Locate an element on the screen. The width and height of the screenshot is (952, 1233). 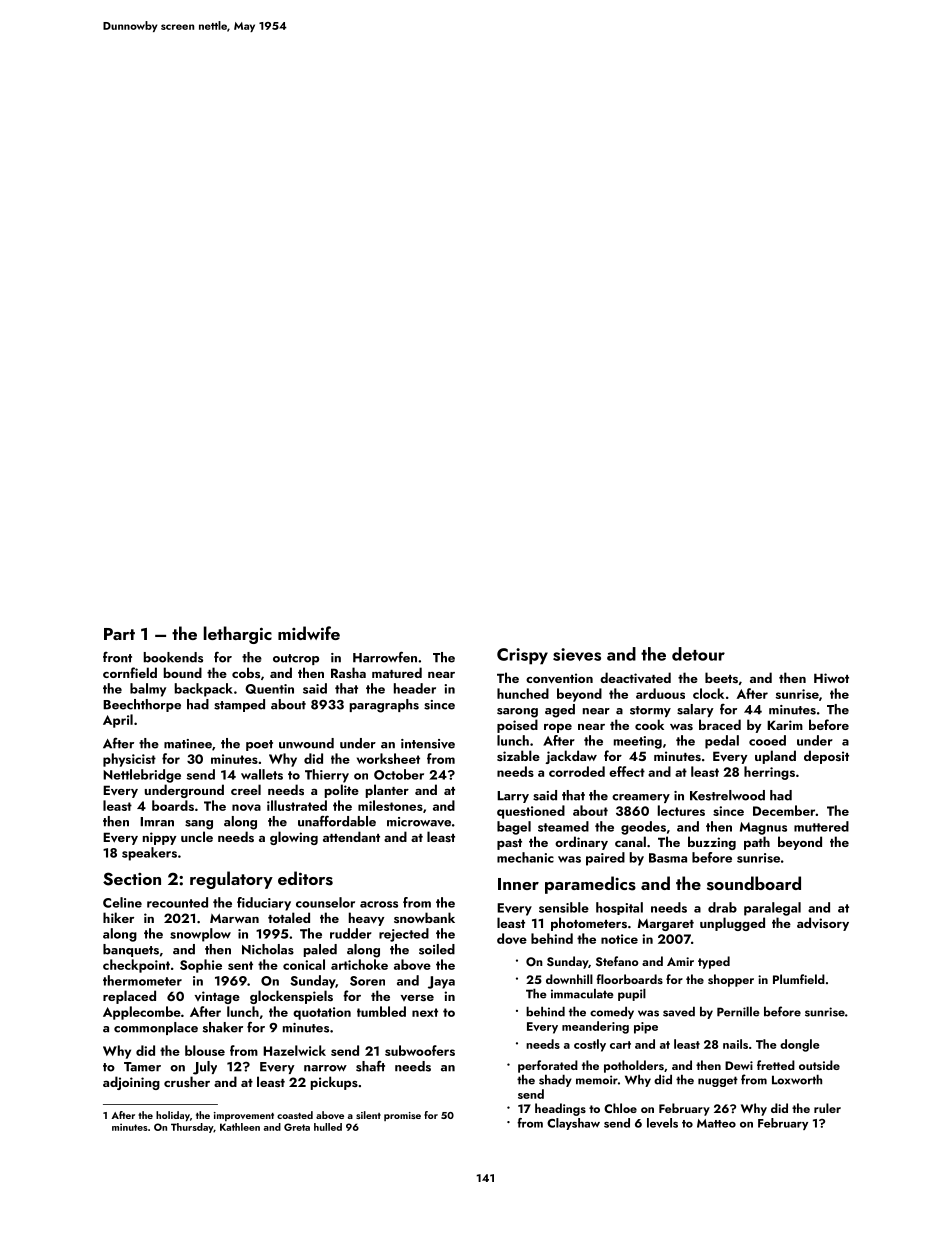
conical is located at coordinates (304, 964).
